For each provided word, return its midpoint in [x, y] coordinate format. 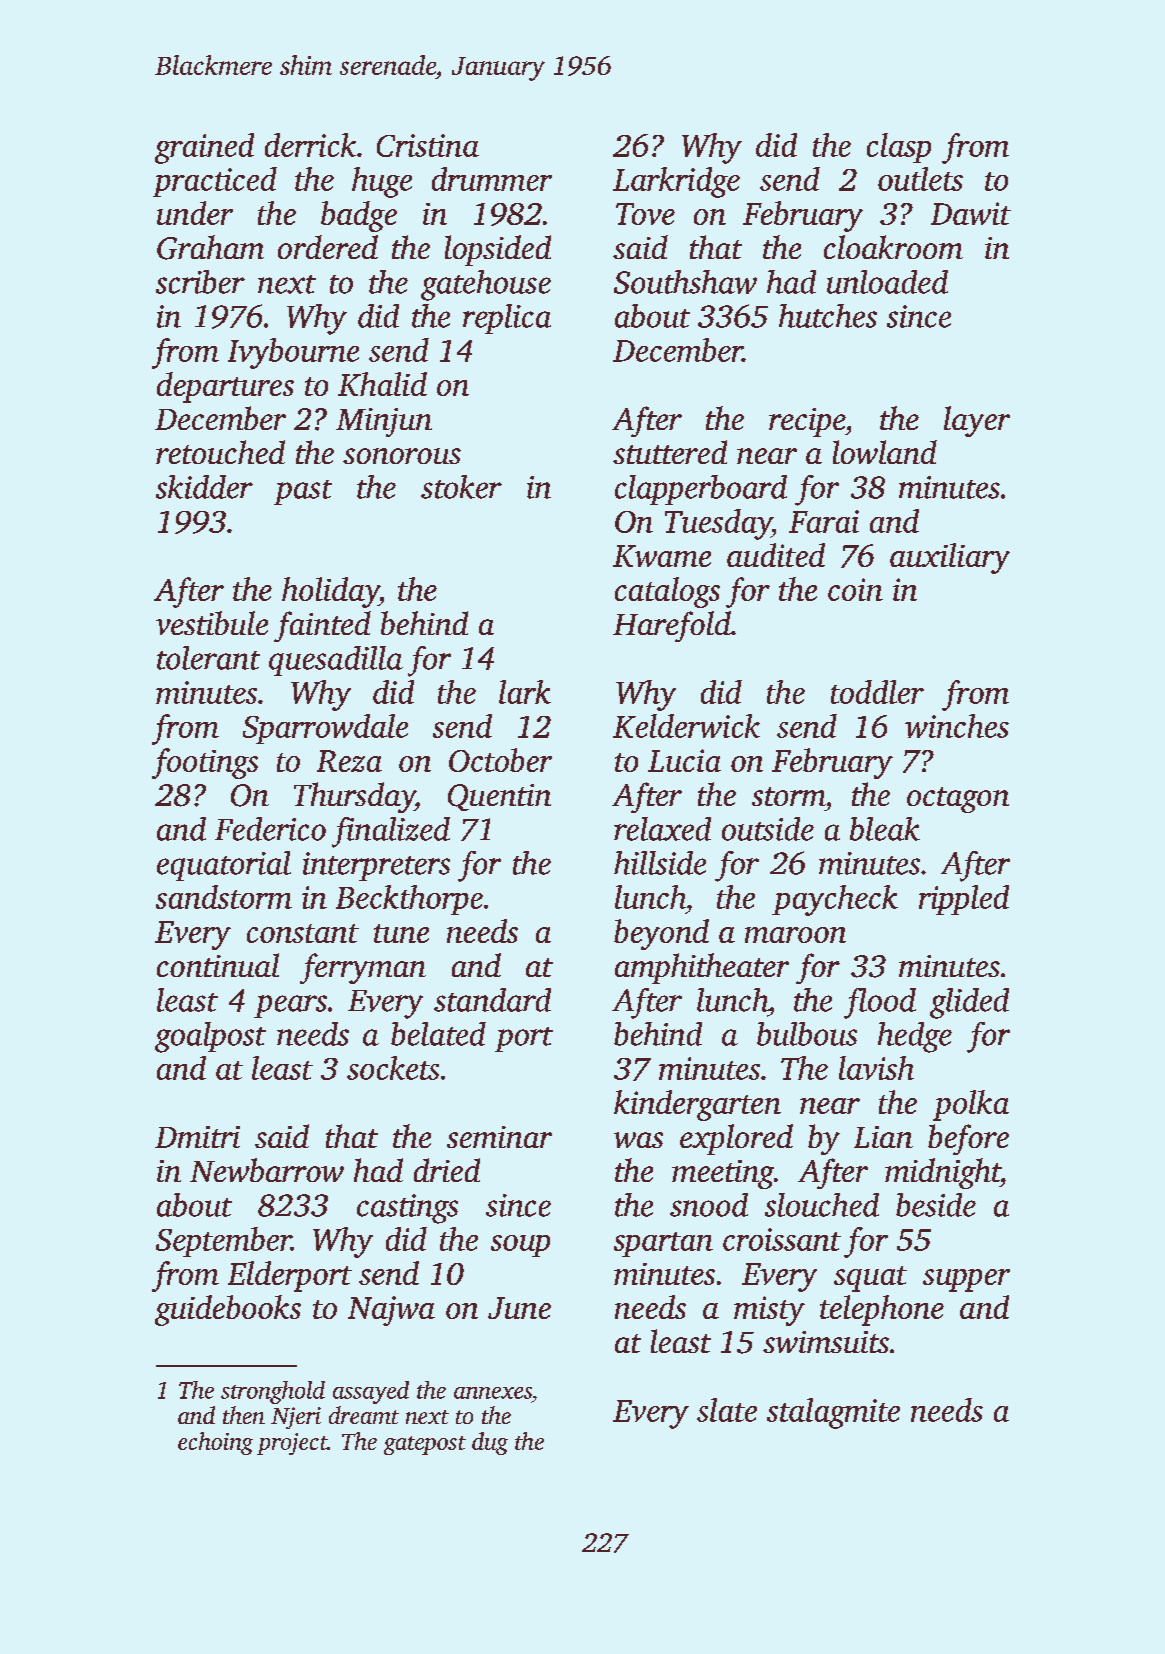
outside [768, 829]
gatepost [425, 1445]
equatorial [224, 866]
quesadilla [336, 661]
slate [727, 1410]
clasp [899, 148]
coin [855, 589]
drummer [492, 179]
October [500, 760]
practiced [215, 182]
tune [401, 933]
